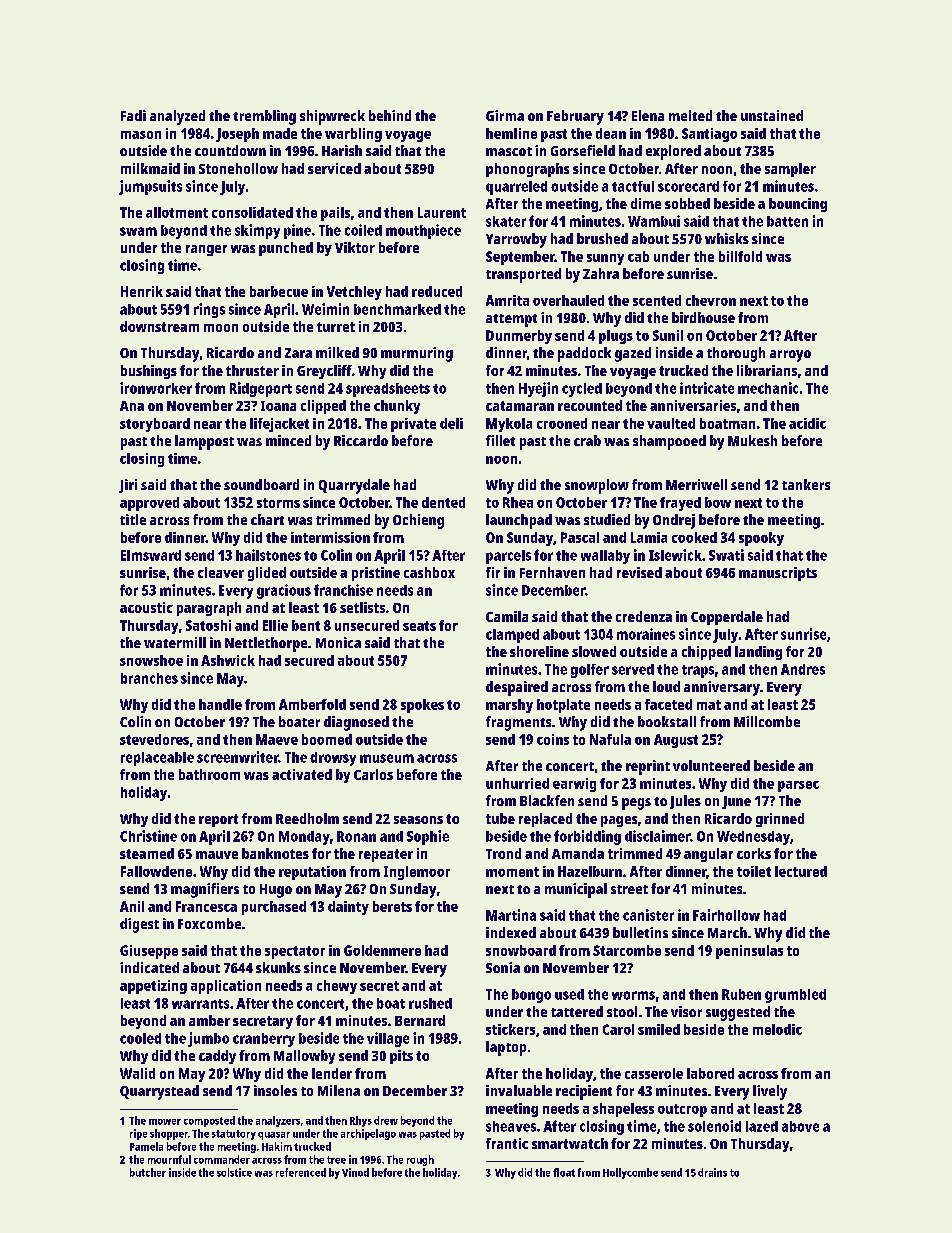  I want to click on fragments, so click(518, 723).
